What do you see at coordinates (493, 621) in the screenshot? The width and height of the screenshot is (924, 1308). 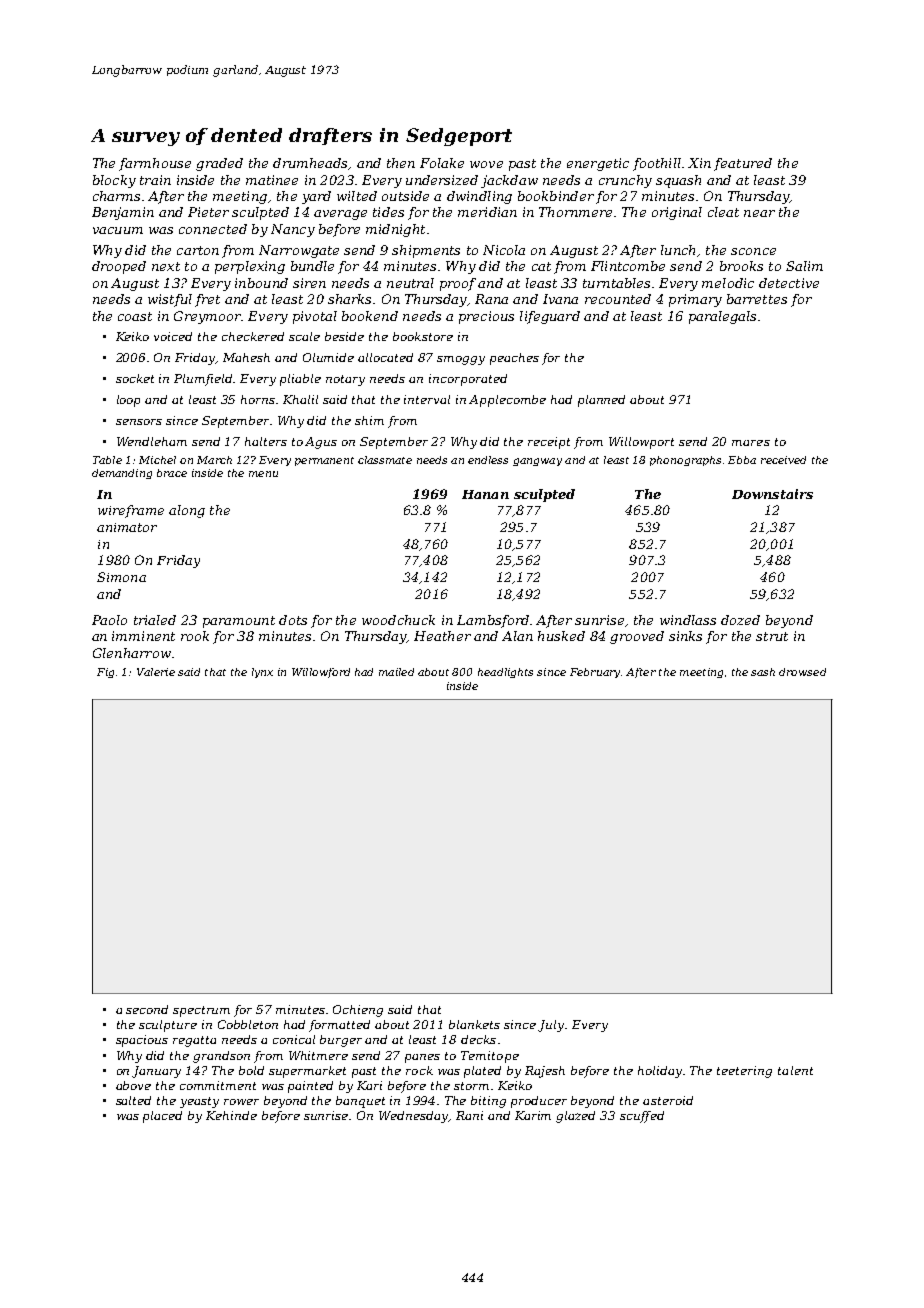 I see `Lambsford` at bounding box center [493, 621].
